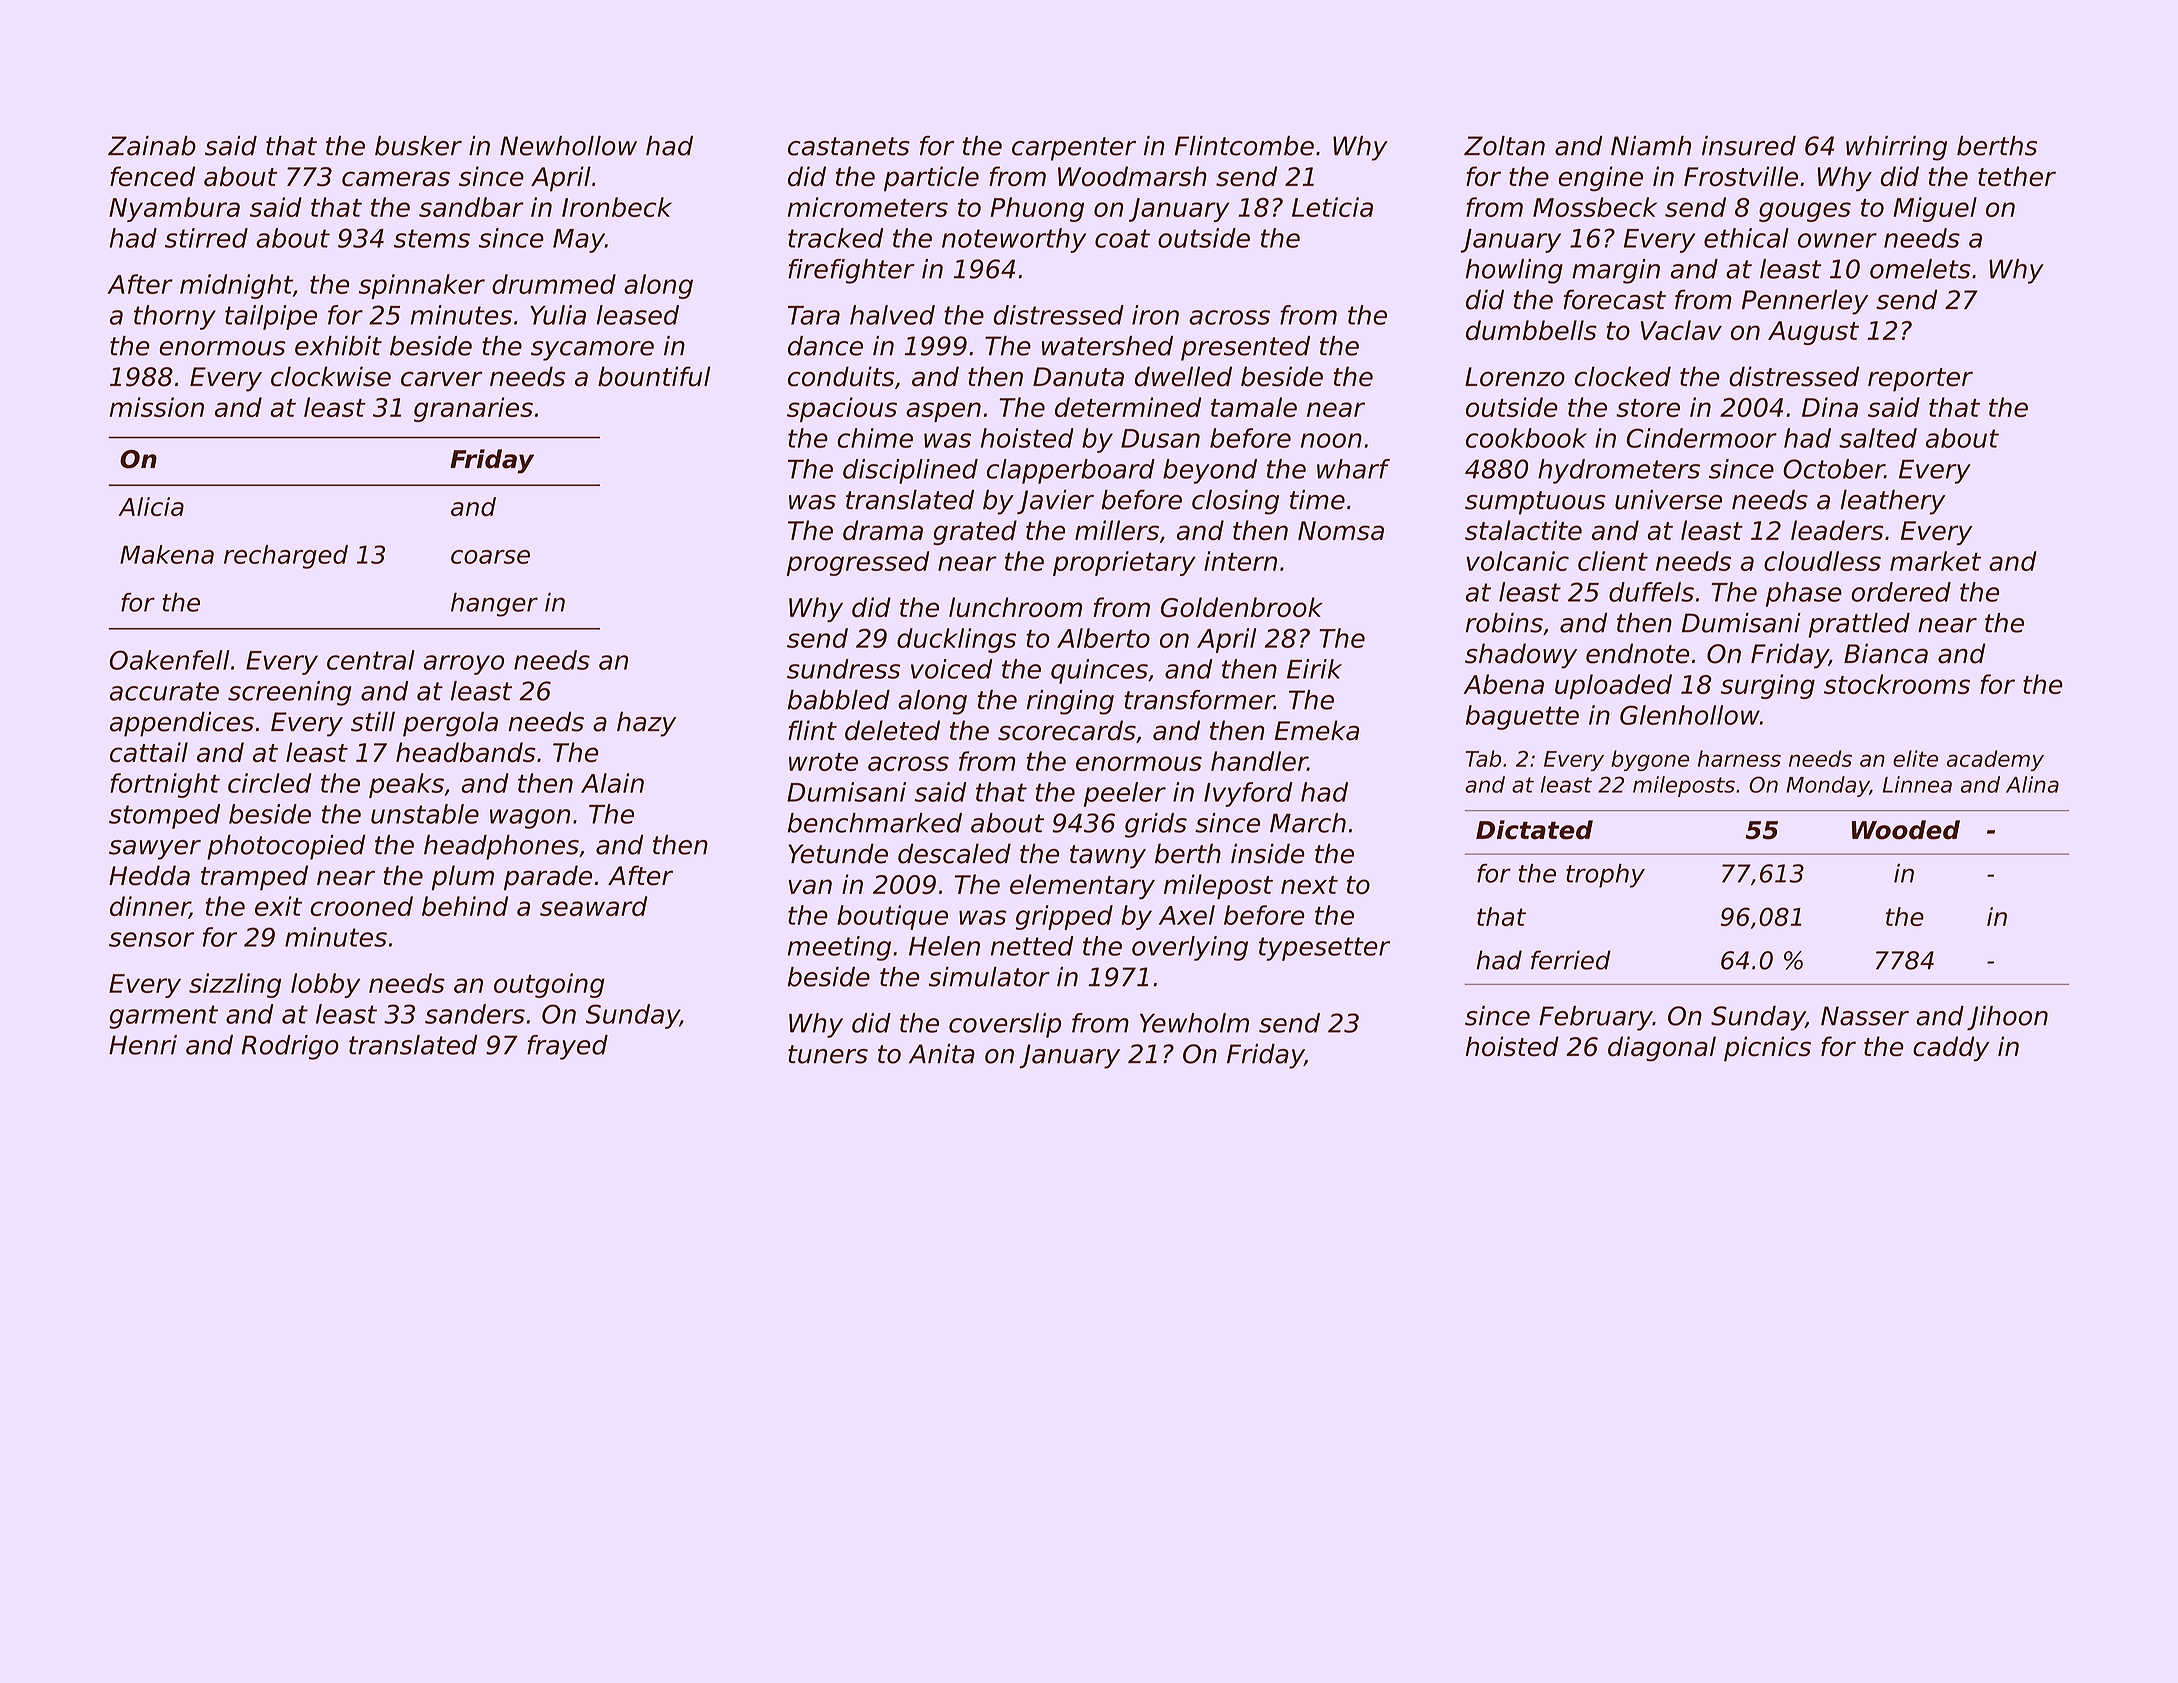 This screenshot has width=2178, height=1683. What do you see at coordinates (1531, 330) in the screenshot?
I see `dumbbells` at bounding box center [1531, 330].
